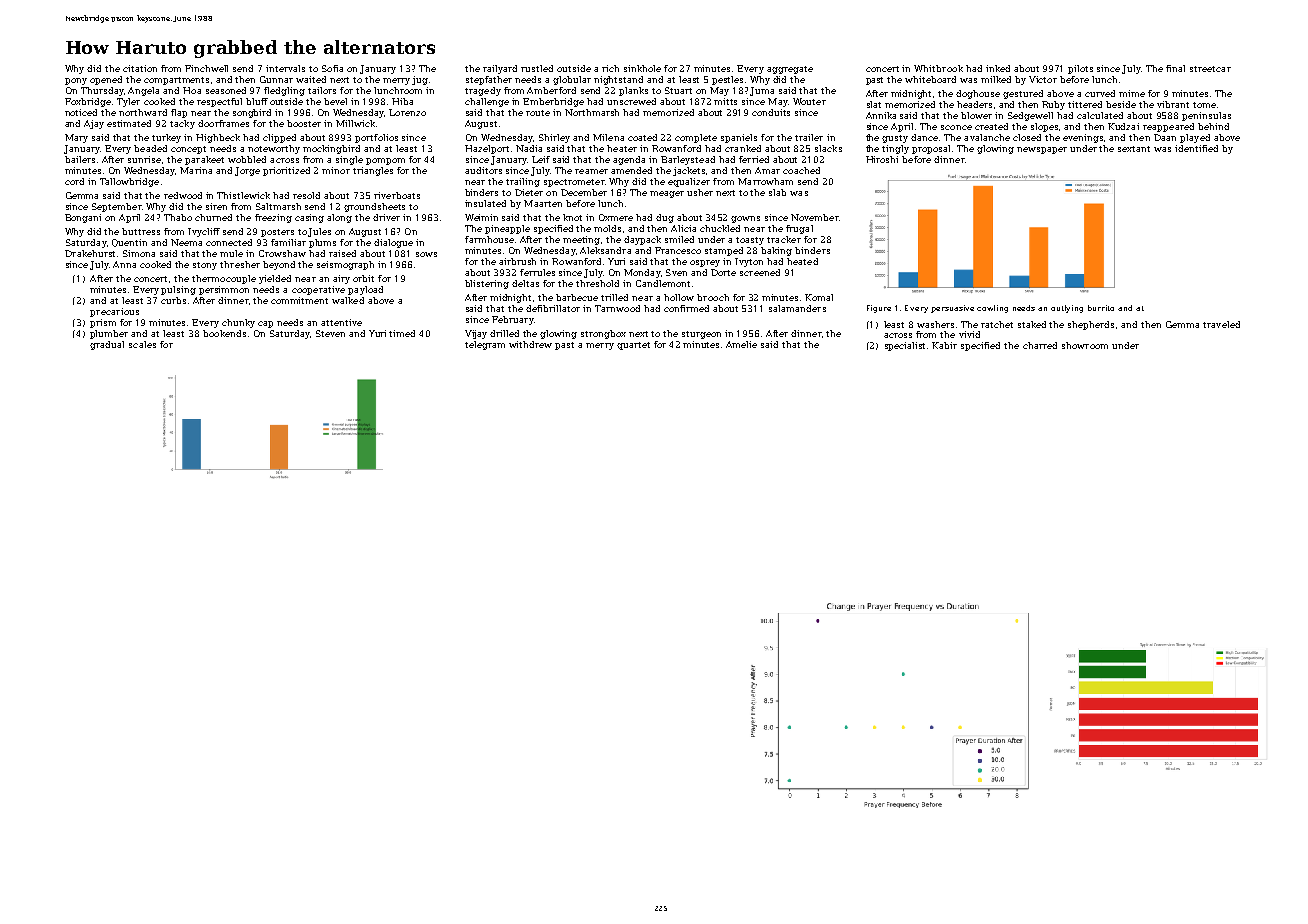  Describe the element at coordinates (678, 90) in the screenshot. I see `Stuart` at that location.
